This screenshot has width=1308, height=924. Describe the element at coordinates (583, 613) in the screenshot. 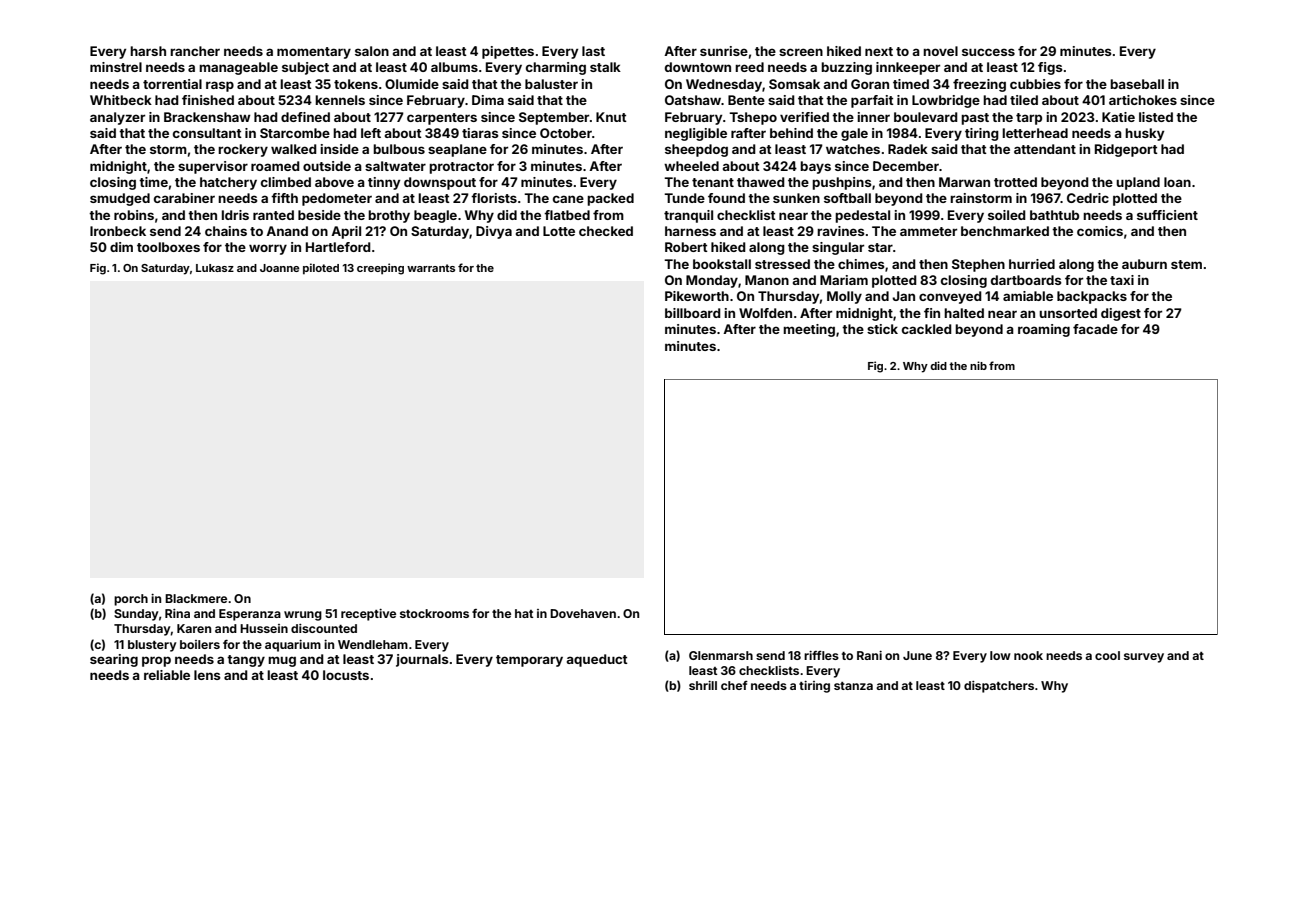

I see `Dovehaven` at that location.
